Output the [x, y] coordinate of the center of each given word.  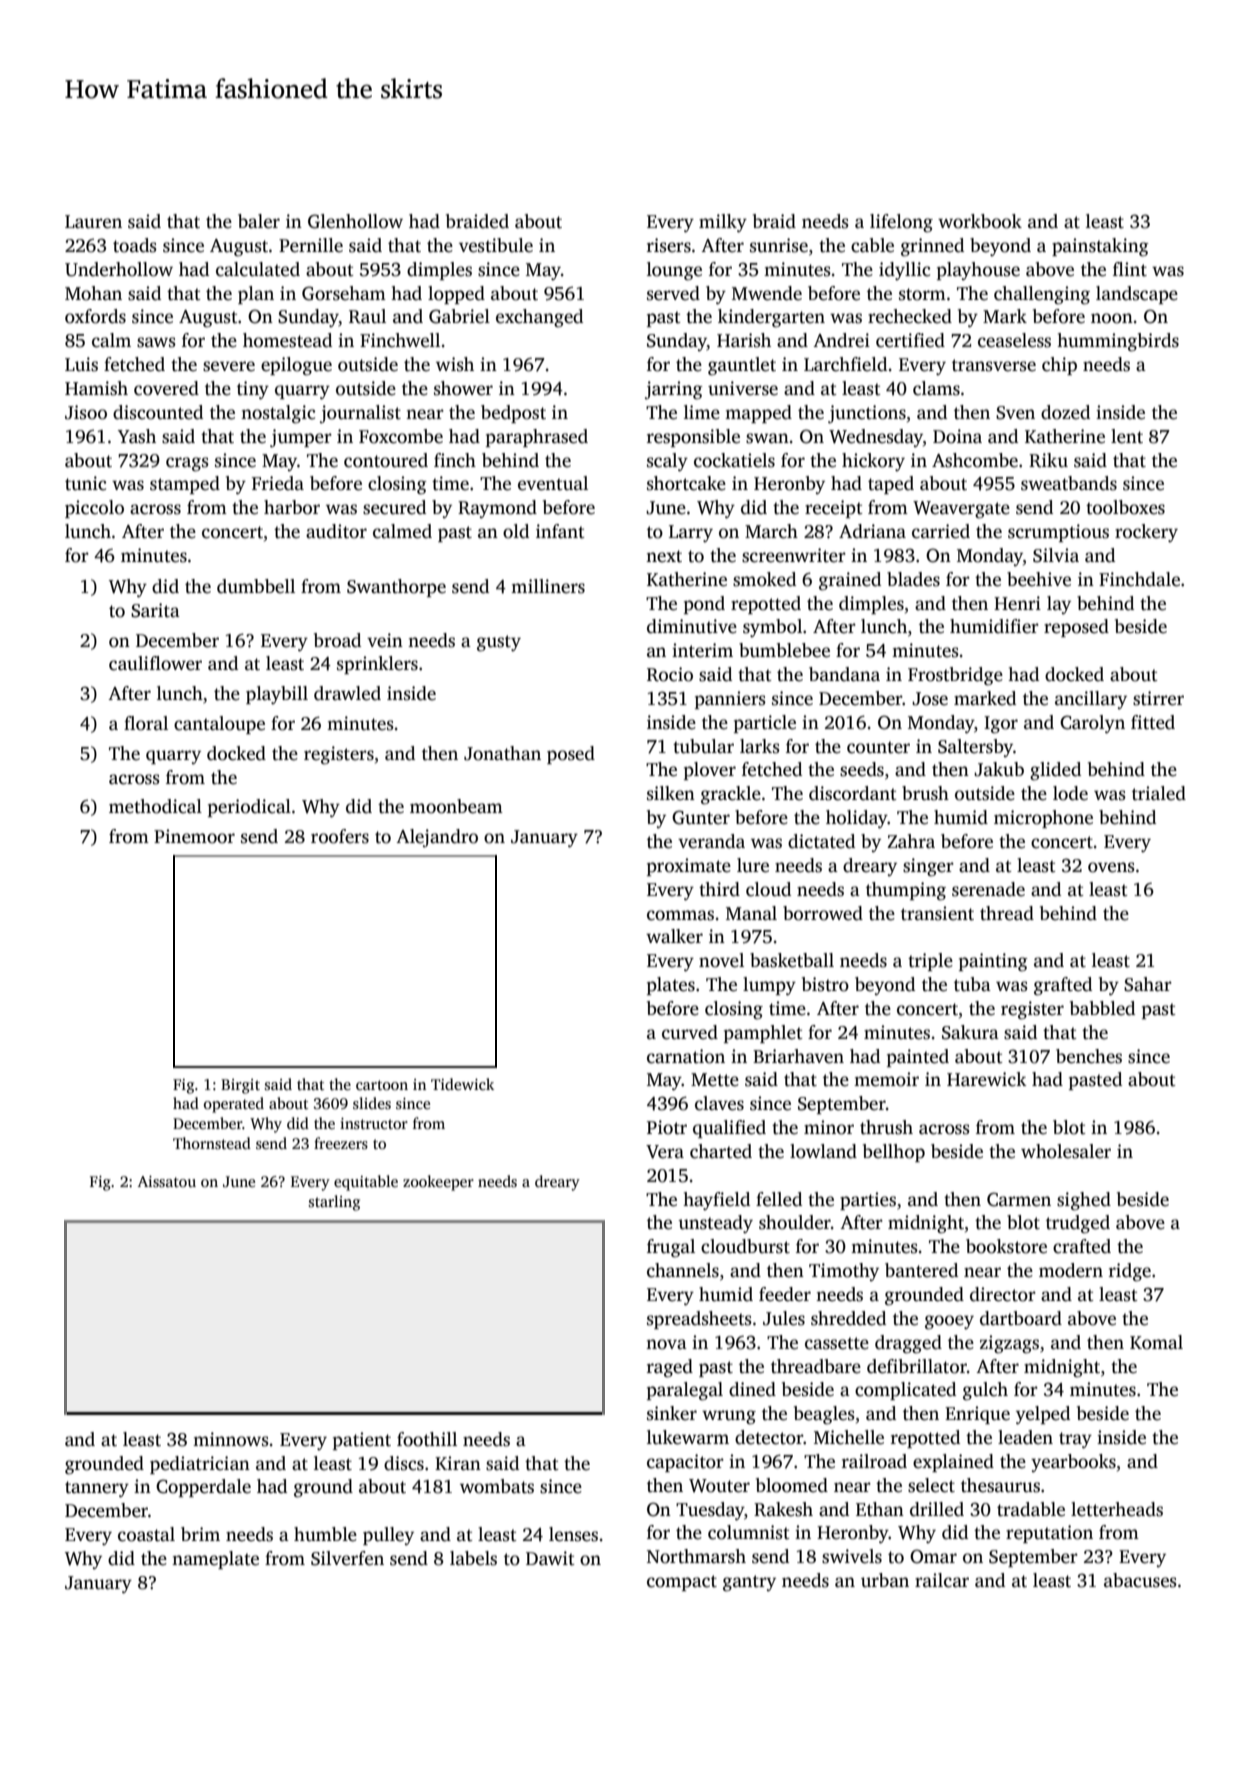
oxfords [95, 316]
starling [334, 1203]
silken [671, 793]
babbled [1102, 1008]
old [516, 531]
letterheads [1117, 1509]
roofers [340, 836]
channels [683, 1270]
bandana [844, 674]
